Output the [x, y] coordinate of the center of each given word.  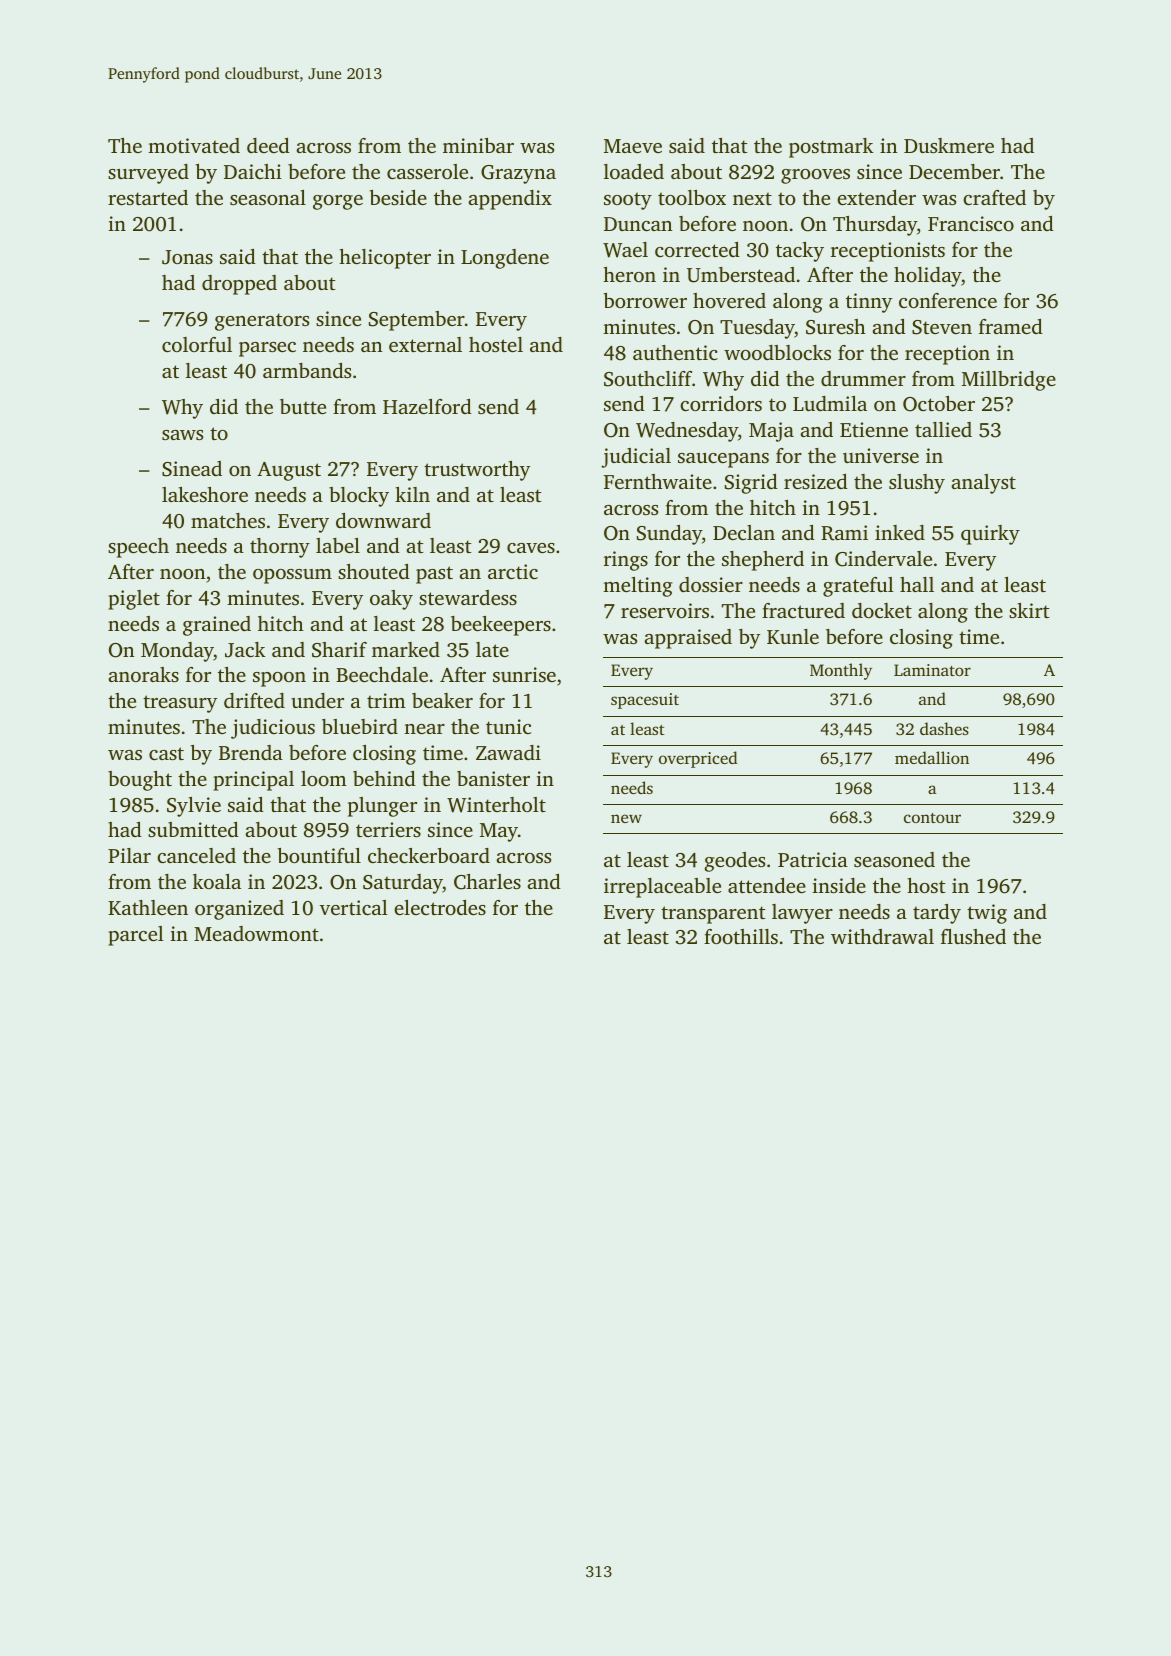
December [954, 171]
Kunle [793, 636]
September [417, 321]
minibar [478, 145]
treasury [180, 704]
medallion [932, 757]
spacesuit [645, 701]
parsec [267, 349]
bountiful [319, 855]
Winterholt [496, 805]
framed [1011, 326]
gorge [338, 202]
